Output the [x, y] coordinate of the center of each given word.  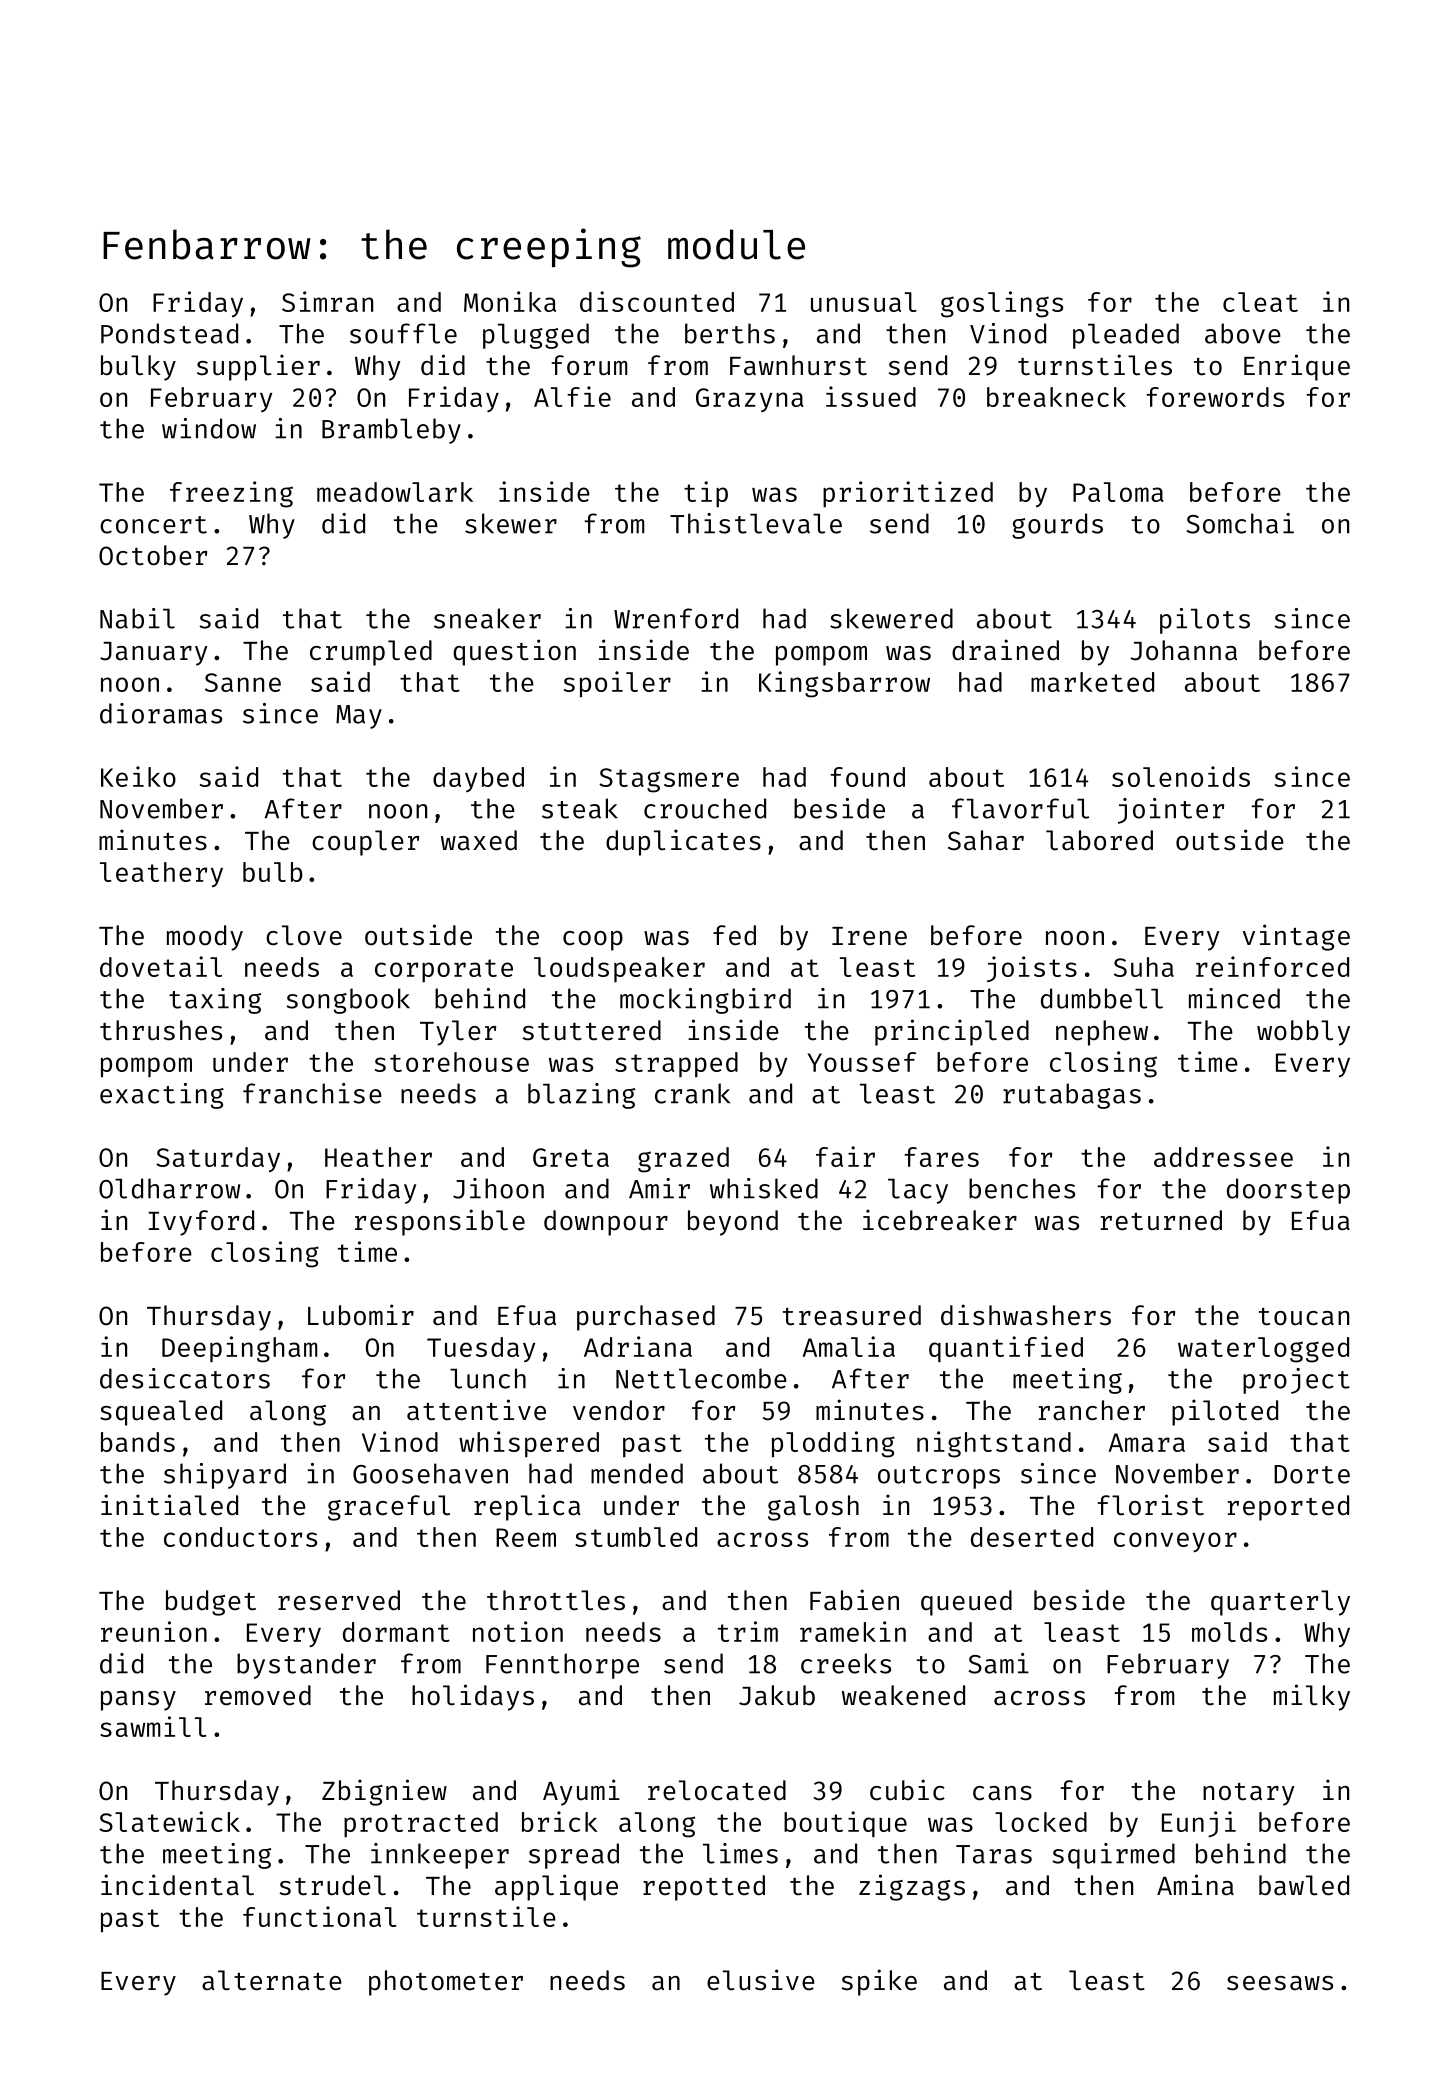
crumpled [371, 653]
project [1296, 1381]
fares [941, 1157]
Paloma [1118, 492]
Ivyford [201, 1223]
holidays [473, 1697]
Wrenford [676, 618]
